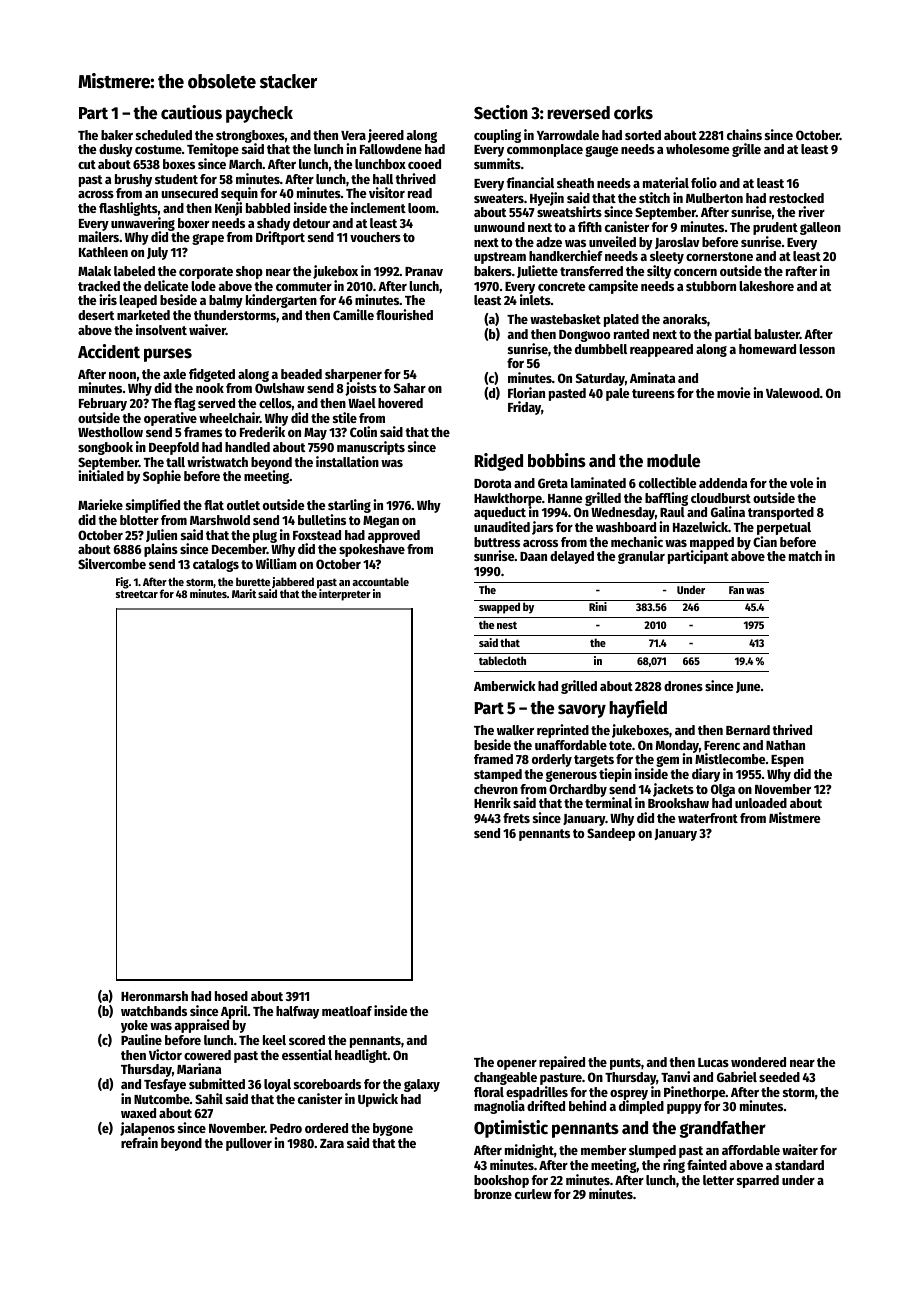 This page has height=1308, width=924. Describe the element at coordinates (502, 660) in the page. I see `tablecloth` at that location.
